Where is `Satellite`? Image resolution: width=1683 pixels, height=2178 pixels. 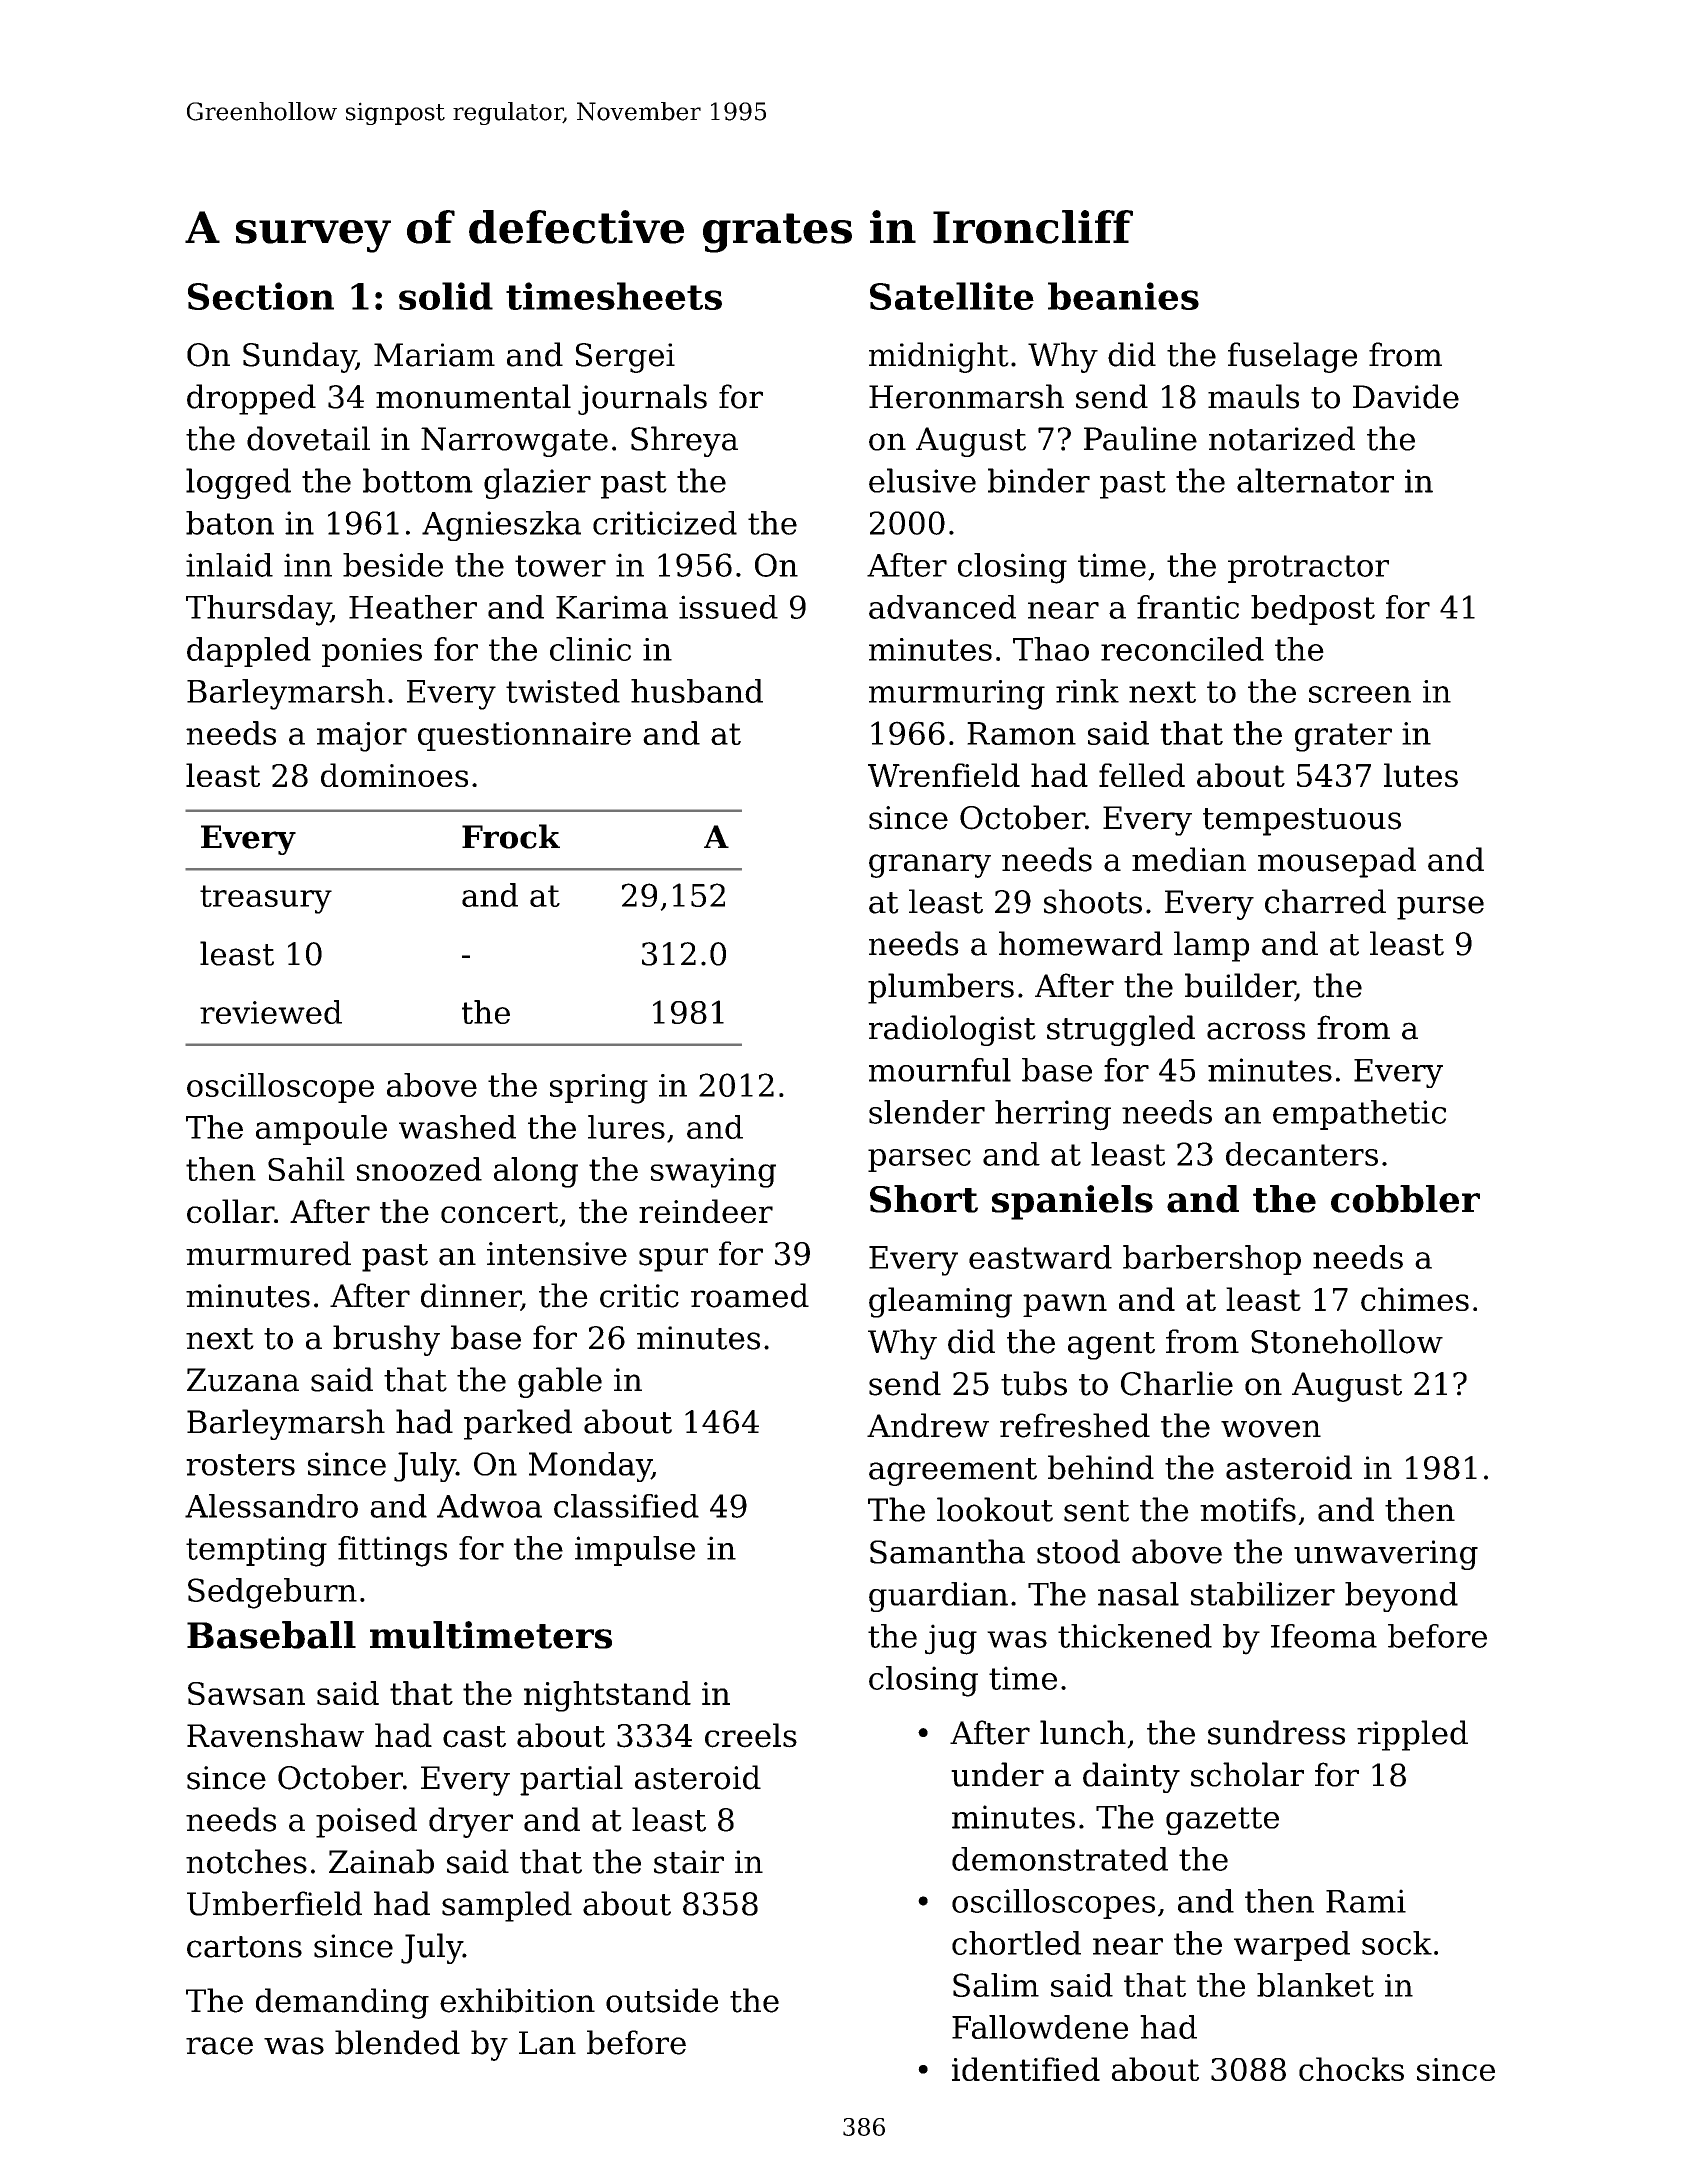 Satellite is located at coordinates (952, 296).
